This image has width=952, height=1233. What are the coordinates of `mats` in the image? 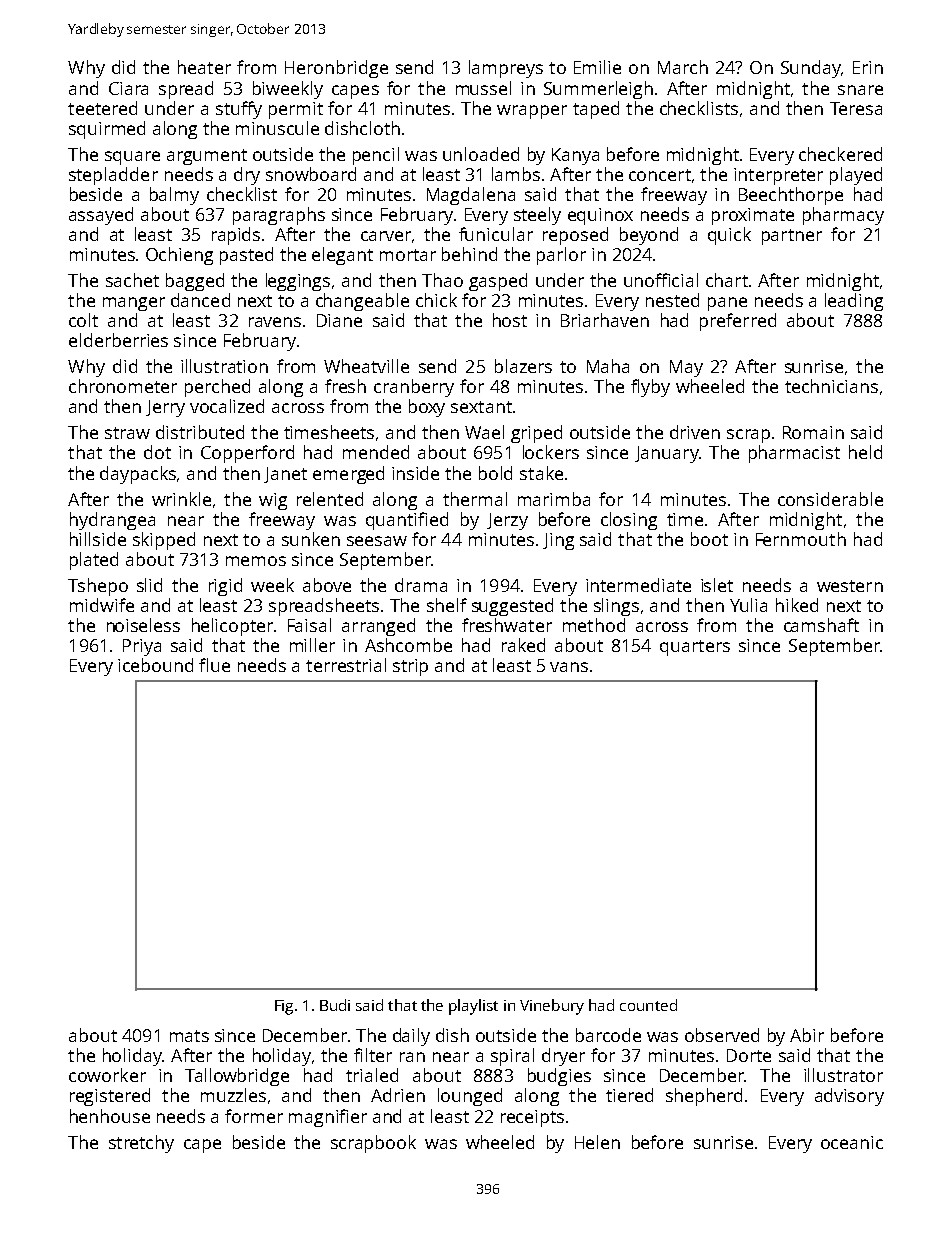 It's located at (189, 1036).
